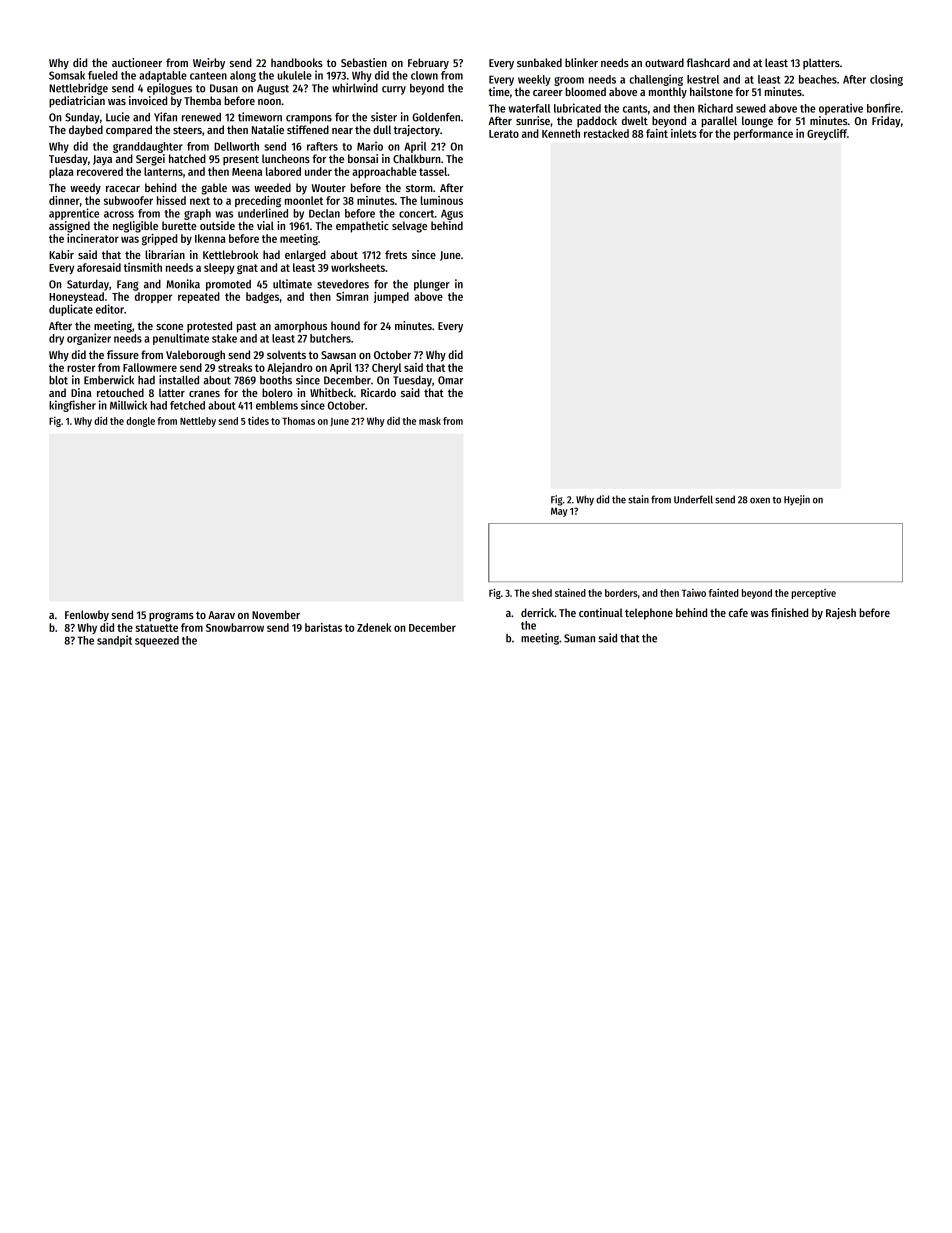  What do you see at coordinates (157, 641) in the document?
I see `squeezed` at bounding box center [157, 641].
